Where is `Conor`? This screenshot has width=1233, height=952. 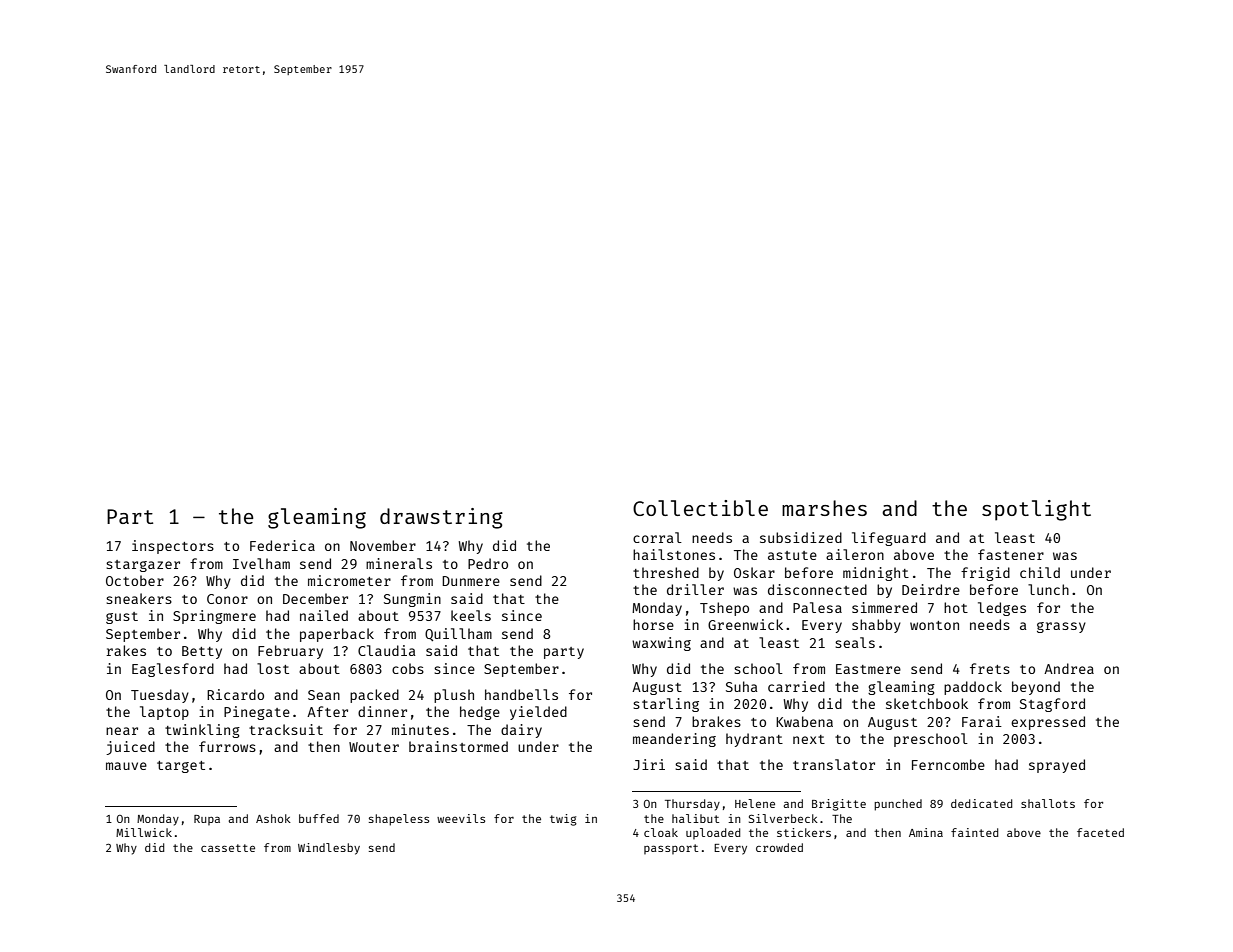
Conor is located at coordinates (227, 599).
